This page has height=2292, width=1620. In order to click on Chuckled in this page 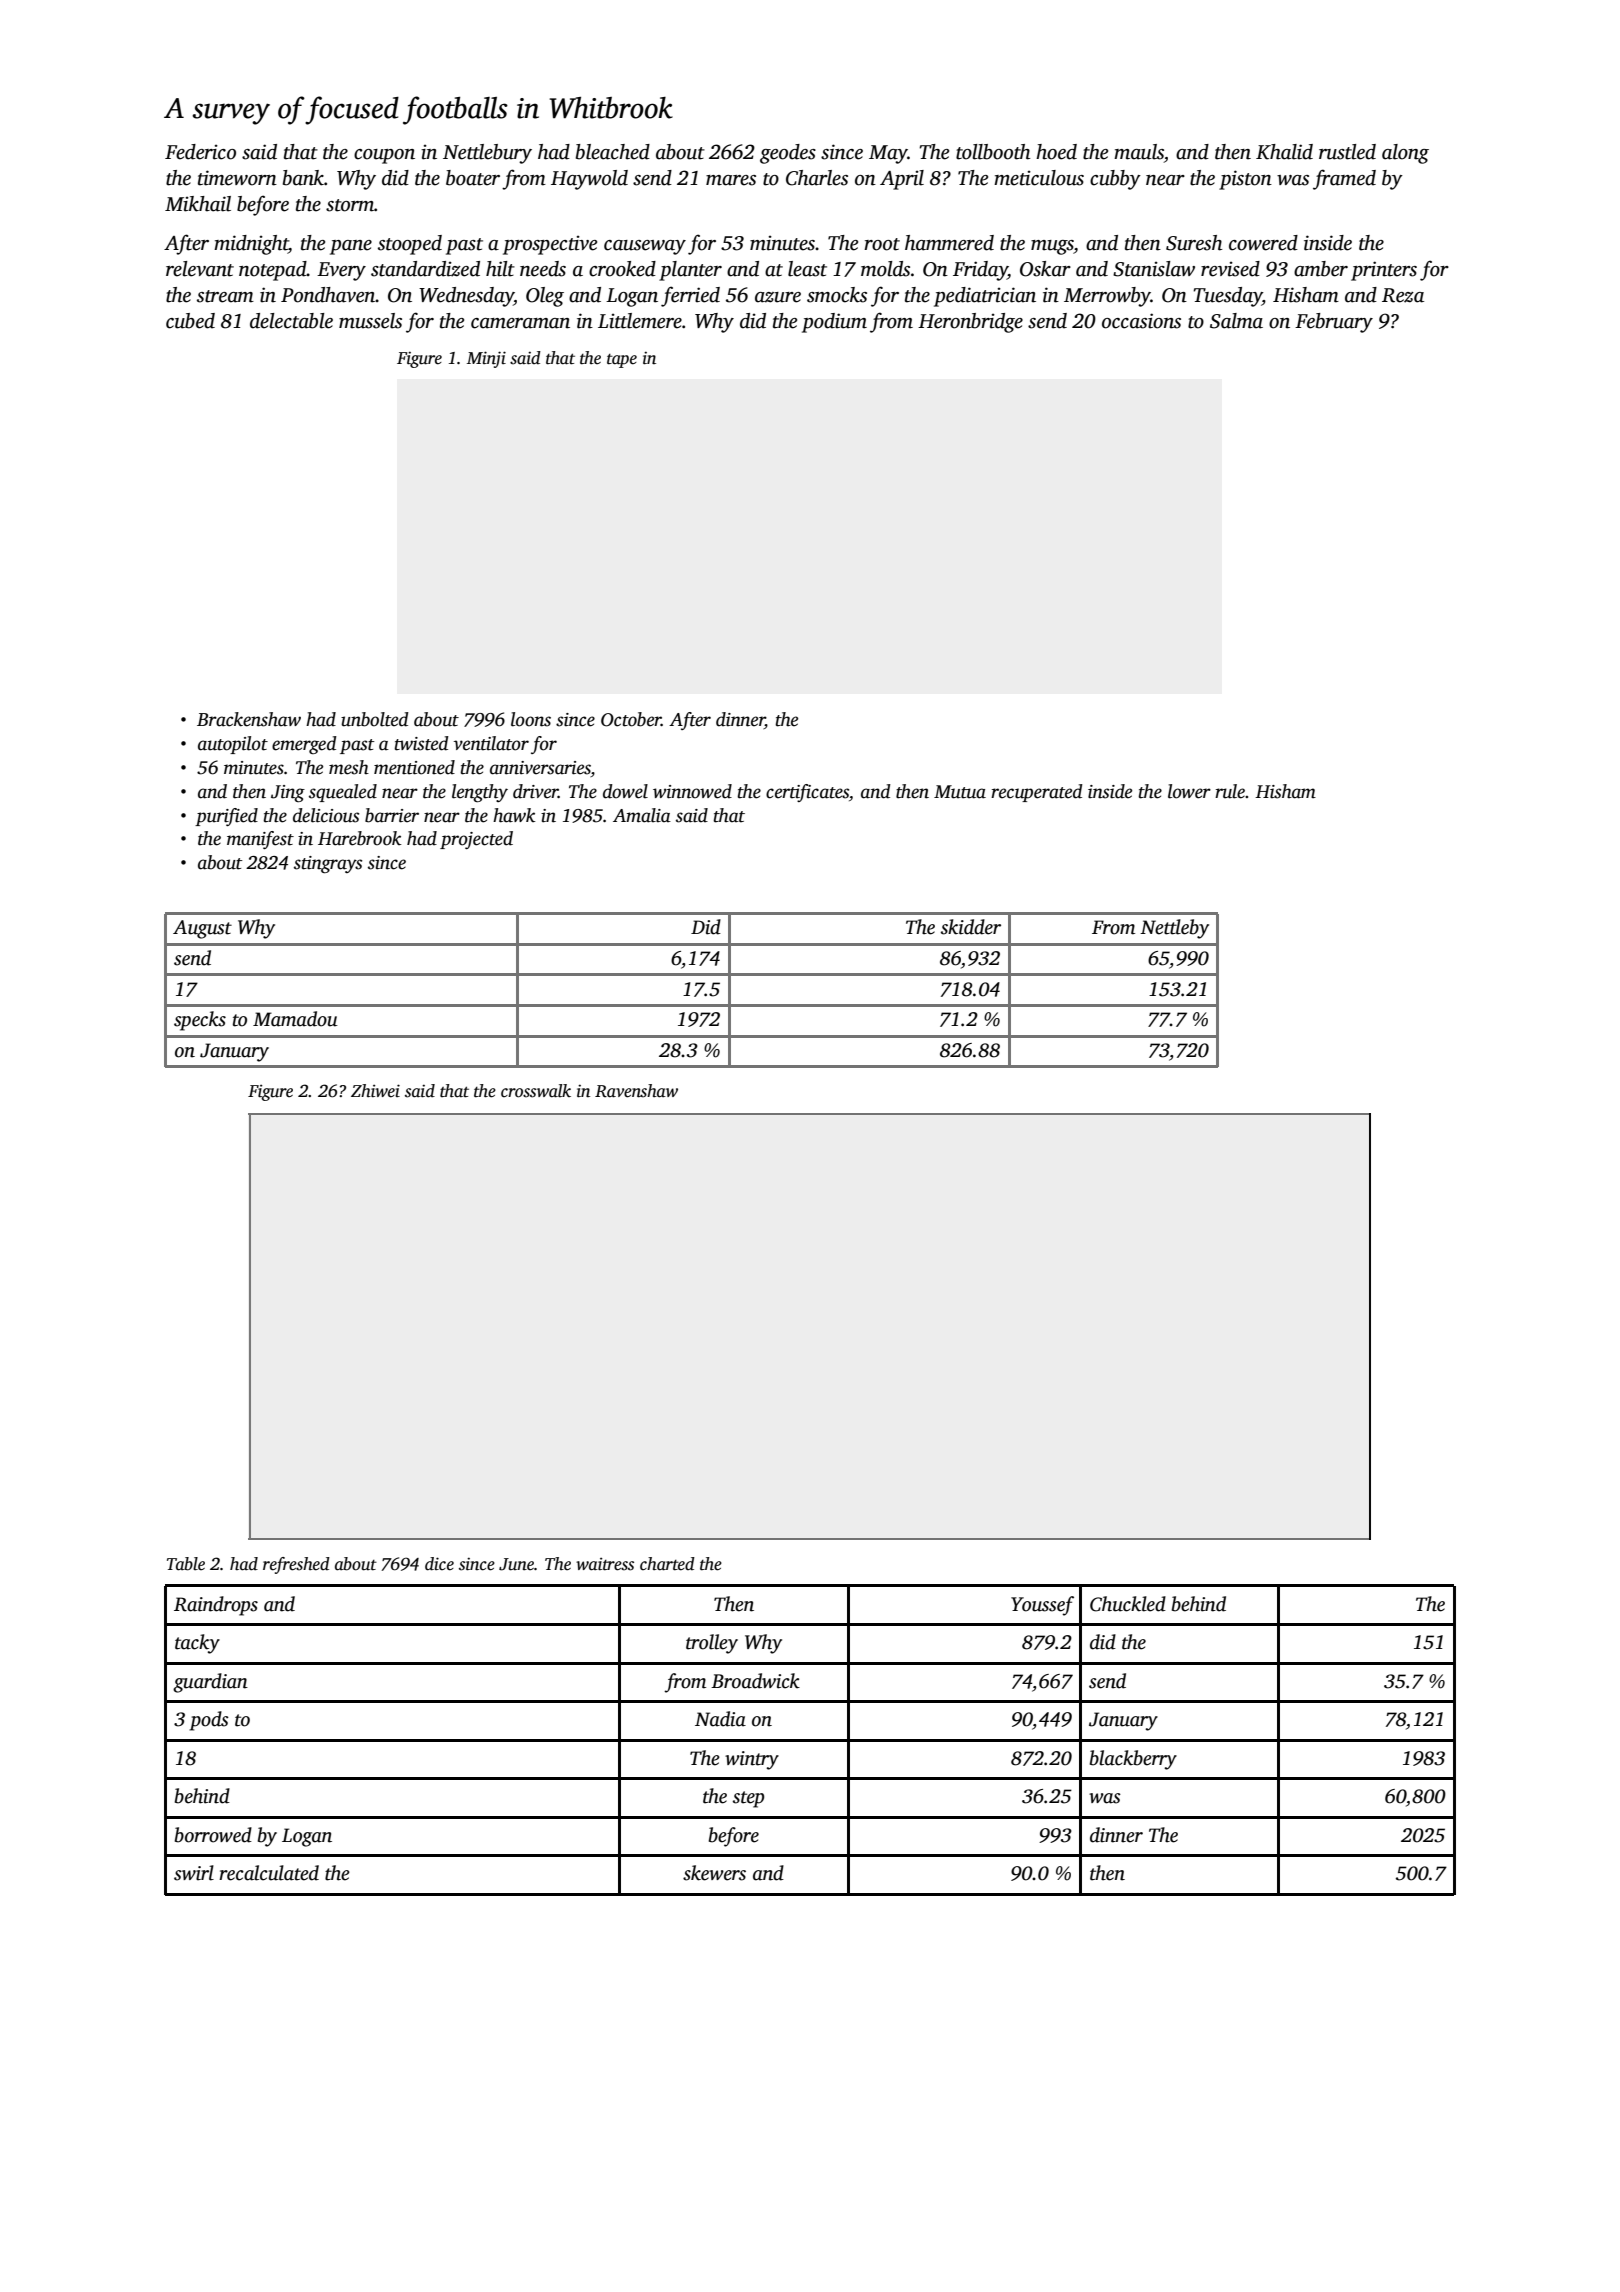, I will do `click(1128, 1604)`.
